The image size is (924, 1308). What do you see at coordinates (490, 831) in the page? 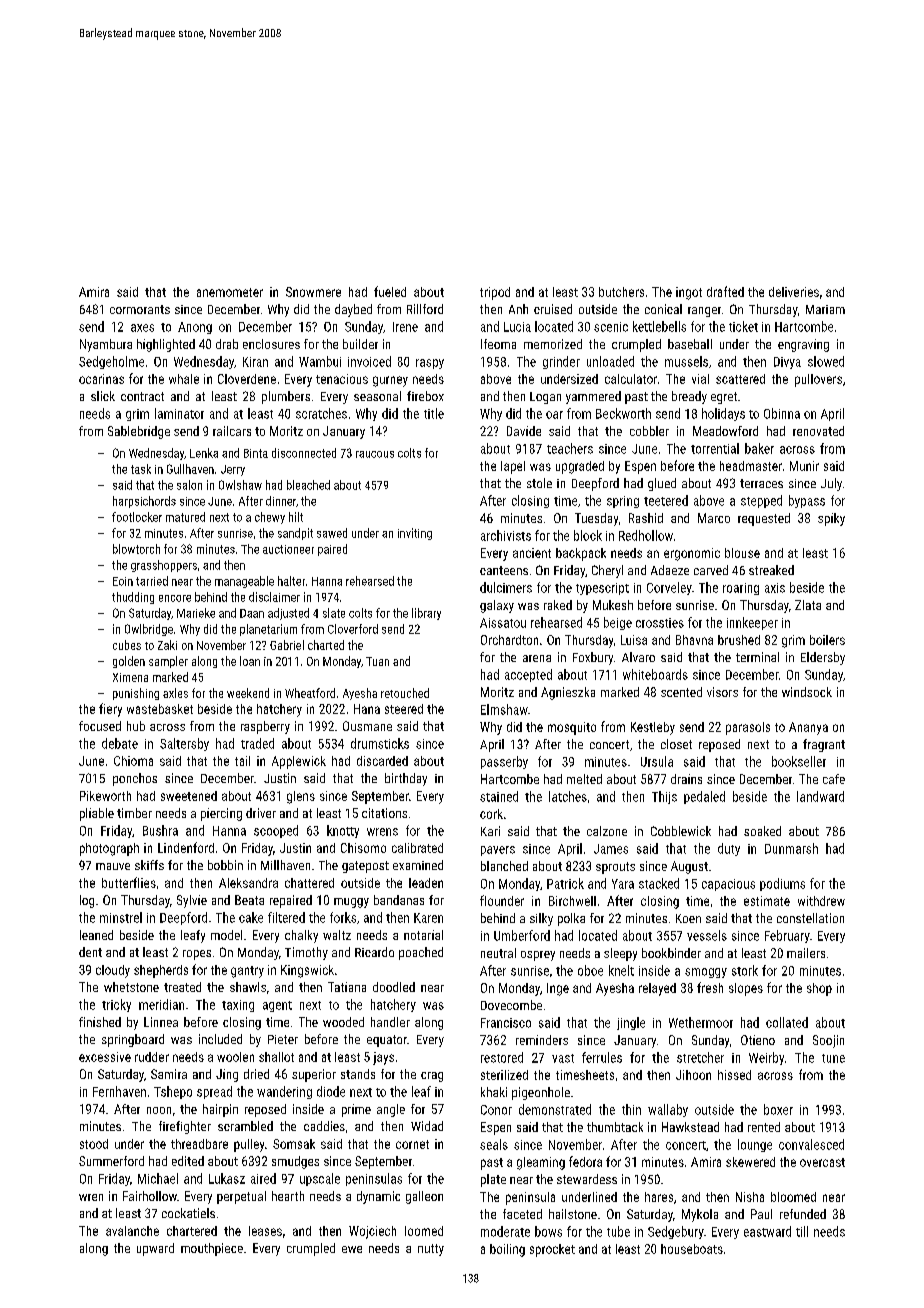
I see `Kari` at bounding box center [490, 831].
